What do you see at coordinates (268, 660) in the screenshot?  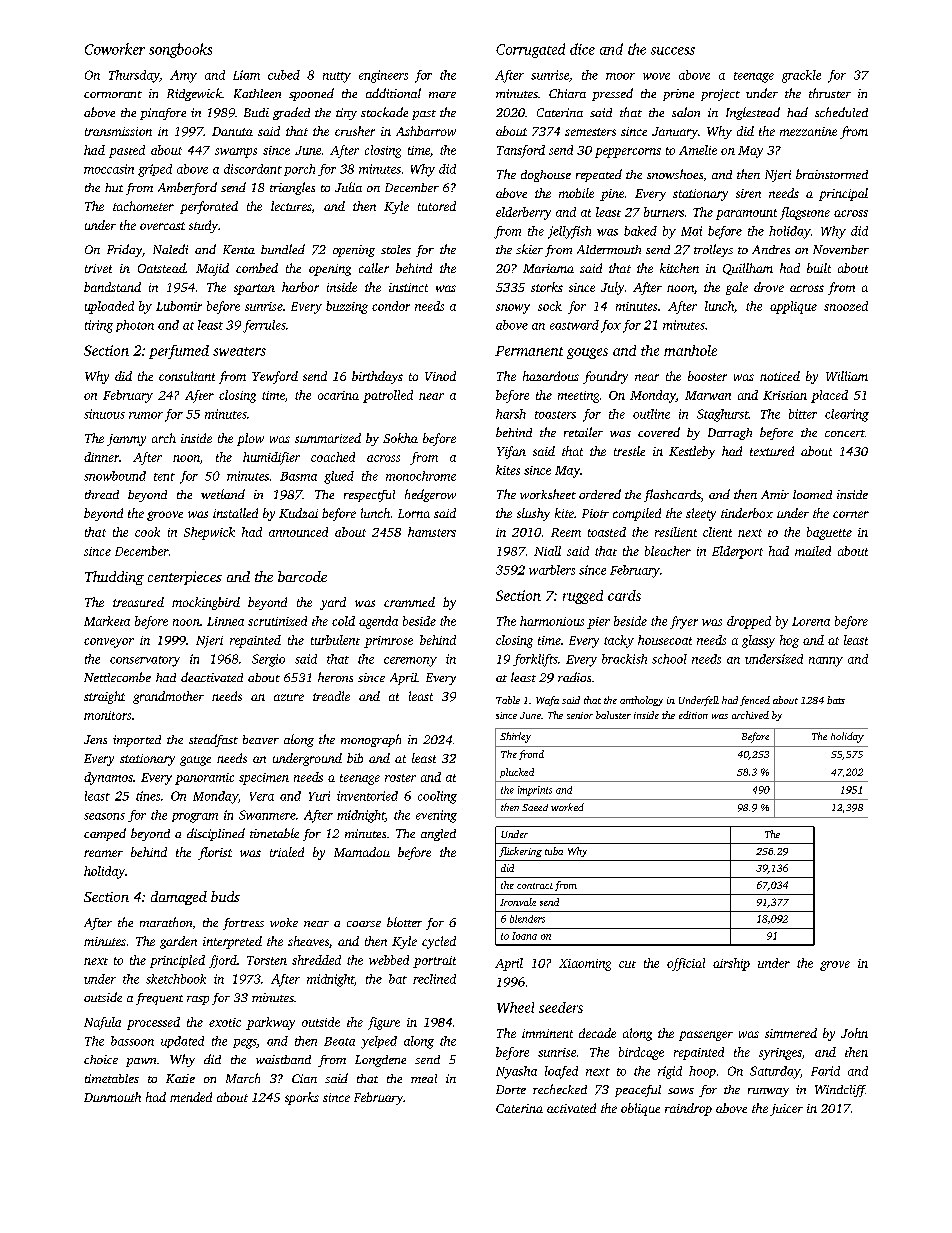 I see `Sergio` at bounding box center [268, 660].
